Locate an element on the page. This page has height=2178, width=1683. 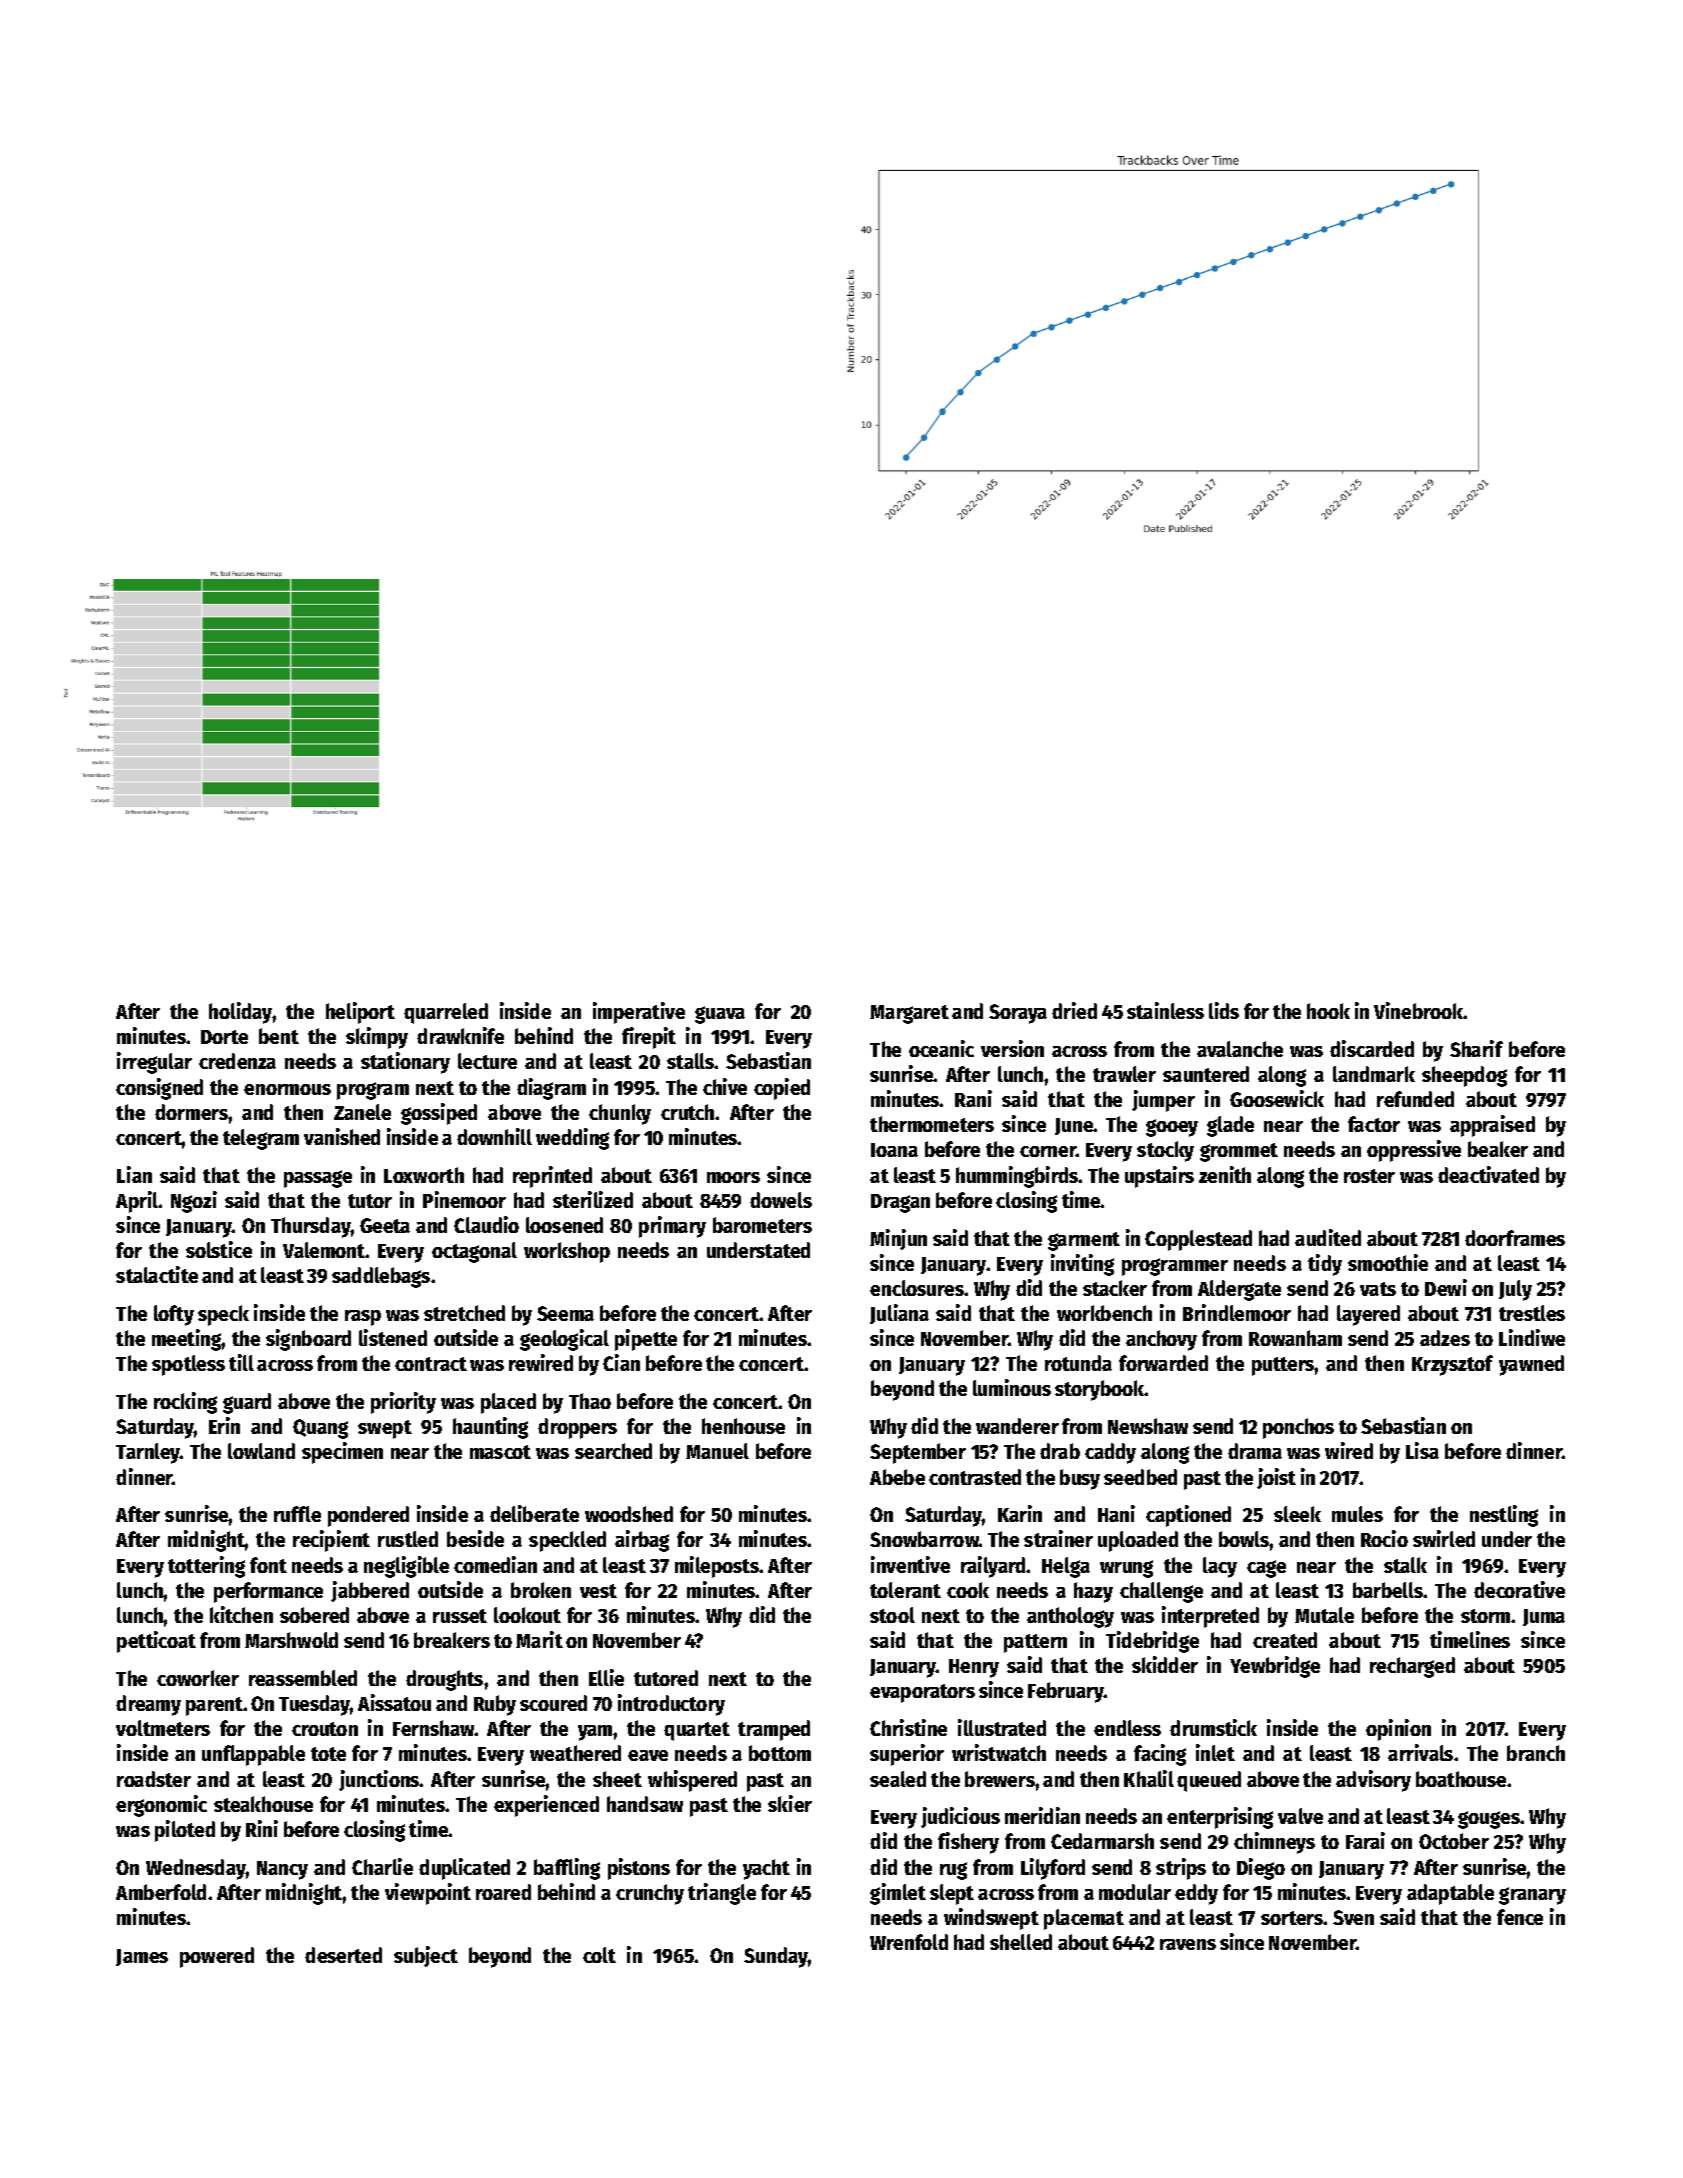
enclosures is located at coordinates (917, 1288).
